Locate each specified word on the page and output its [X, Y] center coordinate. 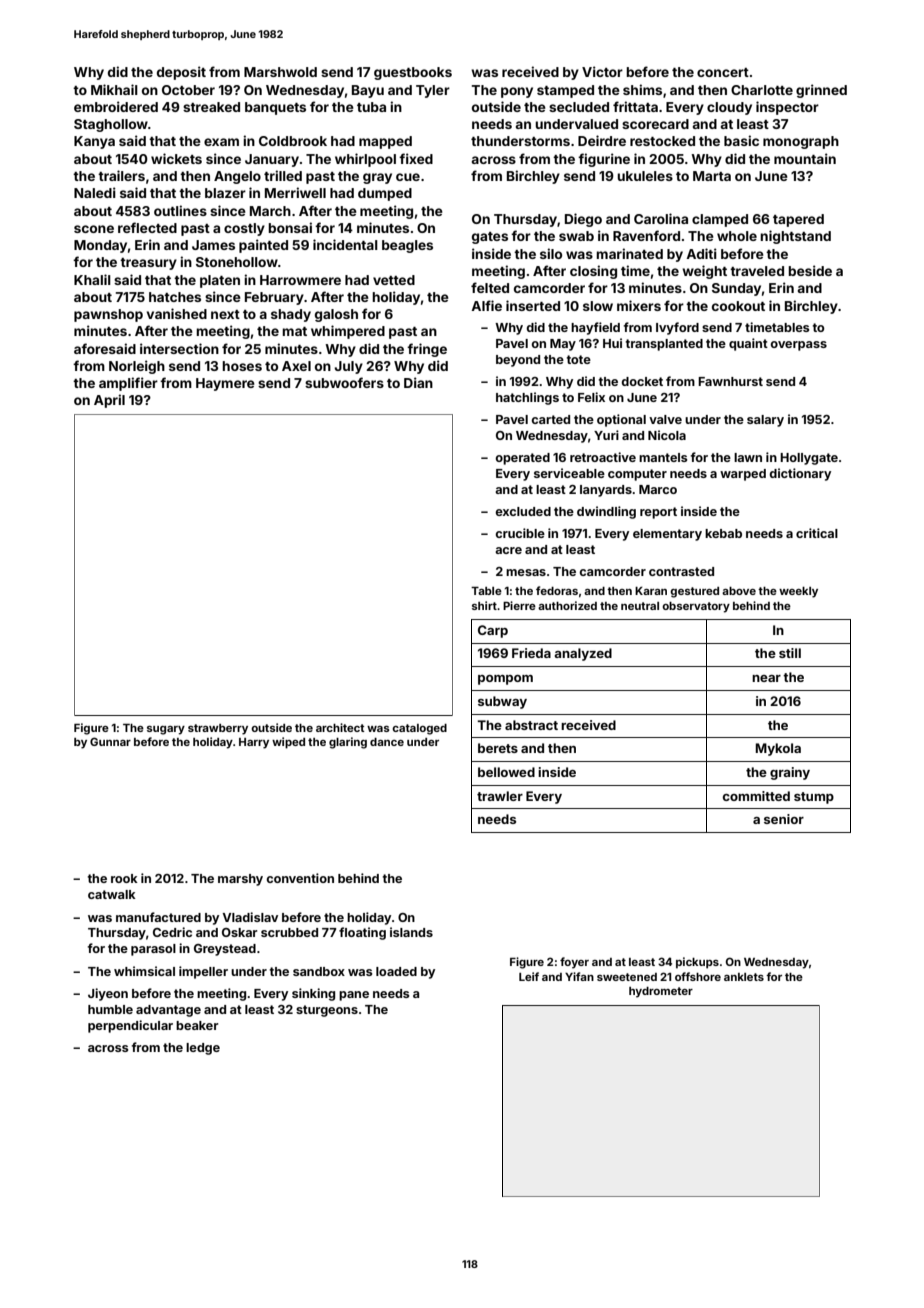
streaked [211, 107]
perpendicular [130, 1026]
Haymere [225, 384]
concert [723, 72]
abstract [531, 725]
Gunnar [110, 741]
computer [637, 475]
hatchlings [527, 398]
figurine [604, 160]
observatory [696, 607]
